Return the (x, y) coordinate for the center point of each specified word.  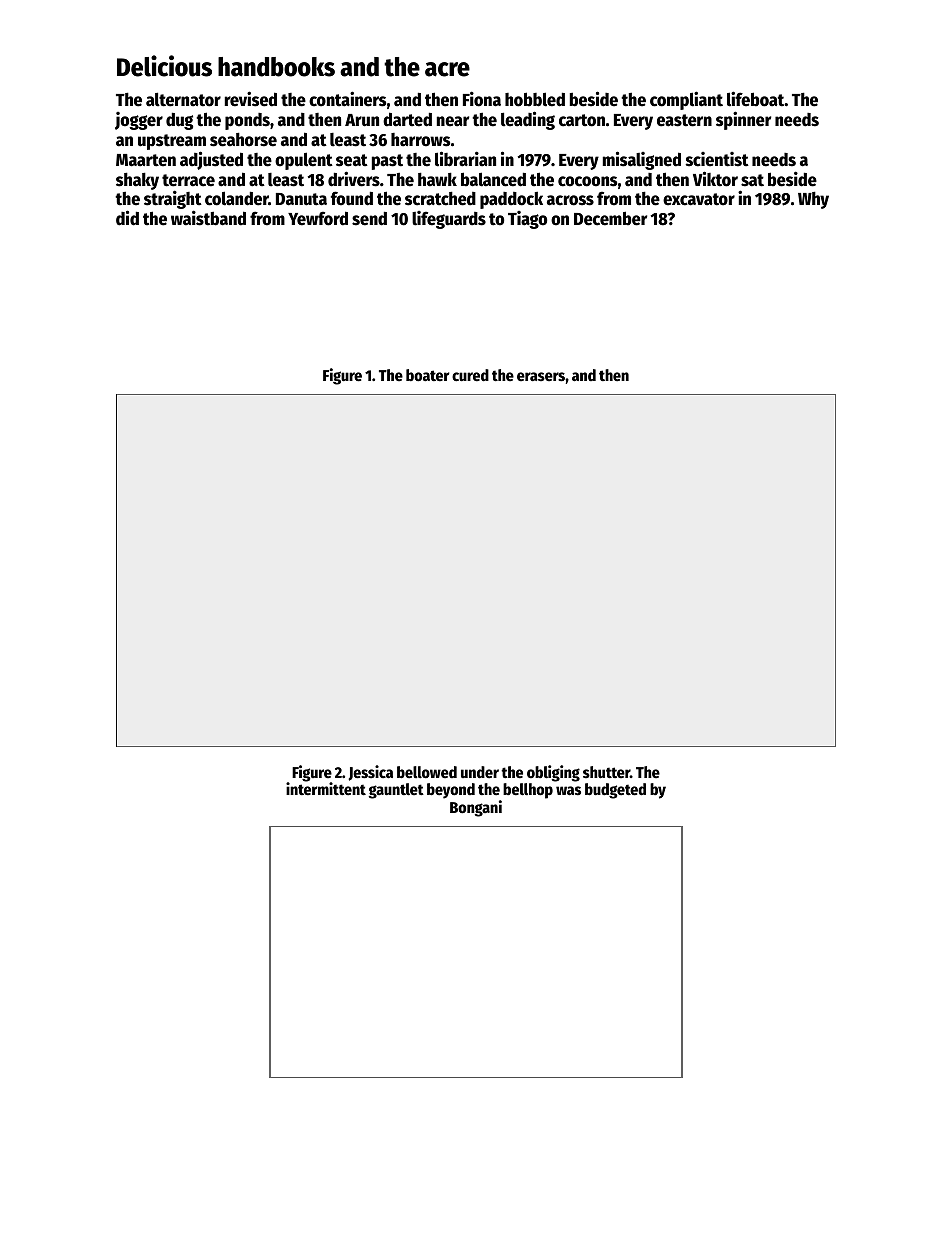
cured (470, 375)
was (568, 791)
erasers (541, 377)
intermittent (326, 789)
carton (582, 120)
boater (427, 375)
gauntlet (396, 791)
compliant (686, 100)
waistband (208, 218)
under (480, 772)
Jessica (370, 773)
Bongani (476, 808)
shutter (606, 772)
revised (251, 99)
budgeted (615, 791)
